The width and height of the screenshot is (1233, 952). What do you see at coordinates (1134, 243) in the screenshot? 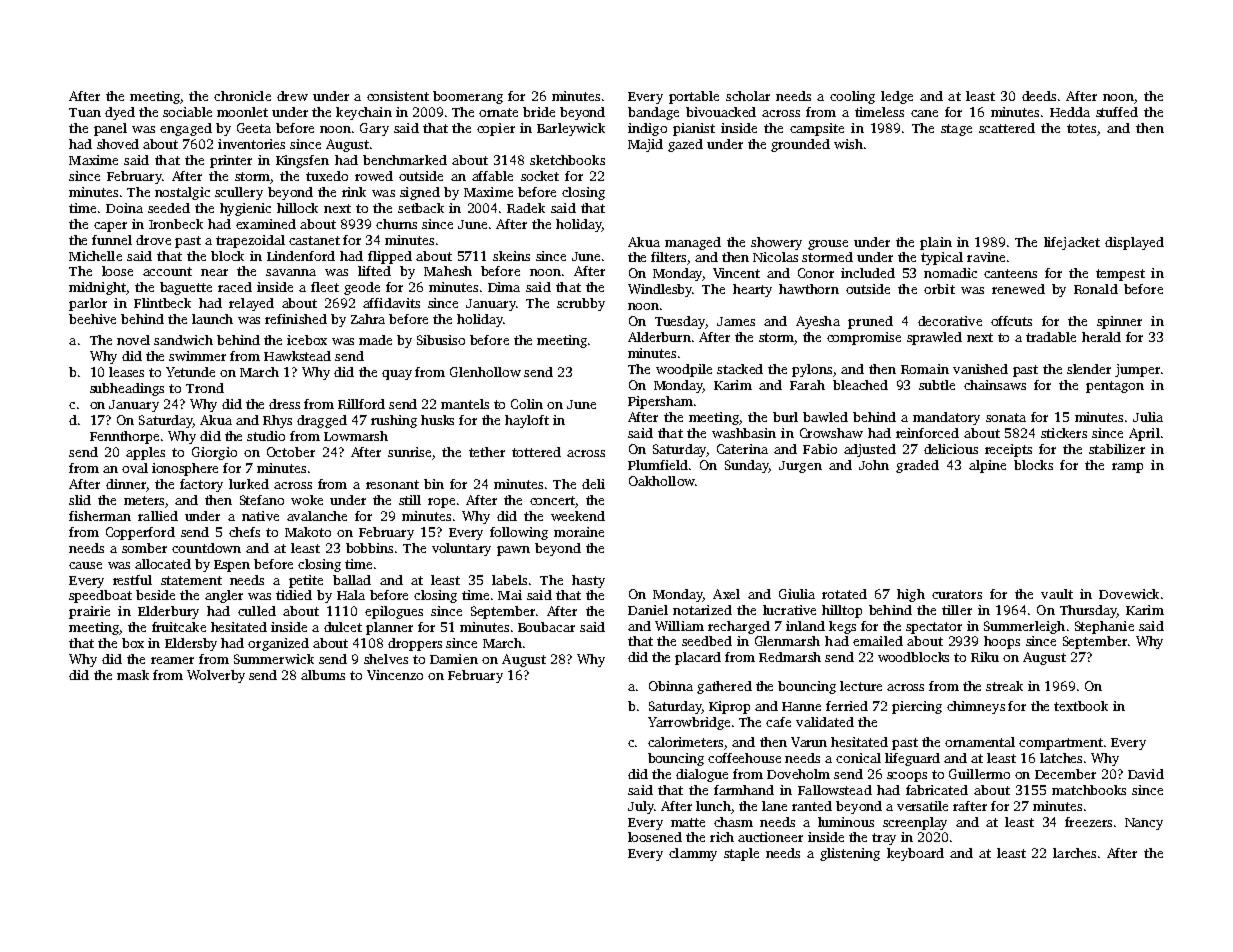
I see `displayed` at bounding box center [1134, 243].
